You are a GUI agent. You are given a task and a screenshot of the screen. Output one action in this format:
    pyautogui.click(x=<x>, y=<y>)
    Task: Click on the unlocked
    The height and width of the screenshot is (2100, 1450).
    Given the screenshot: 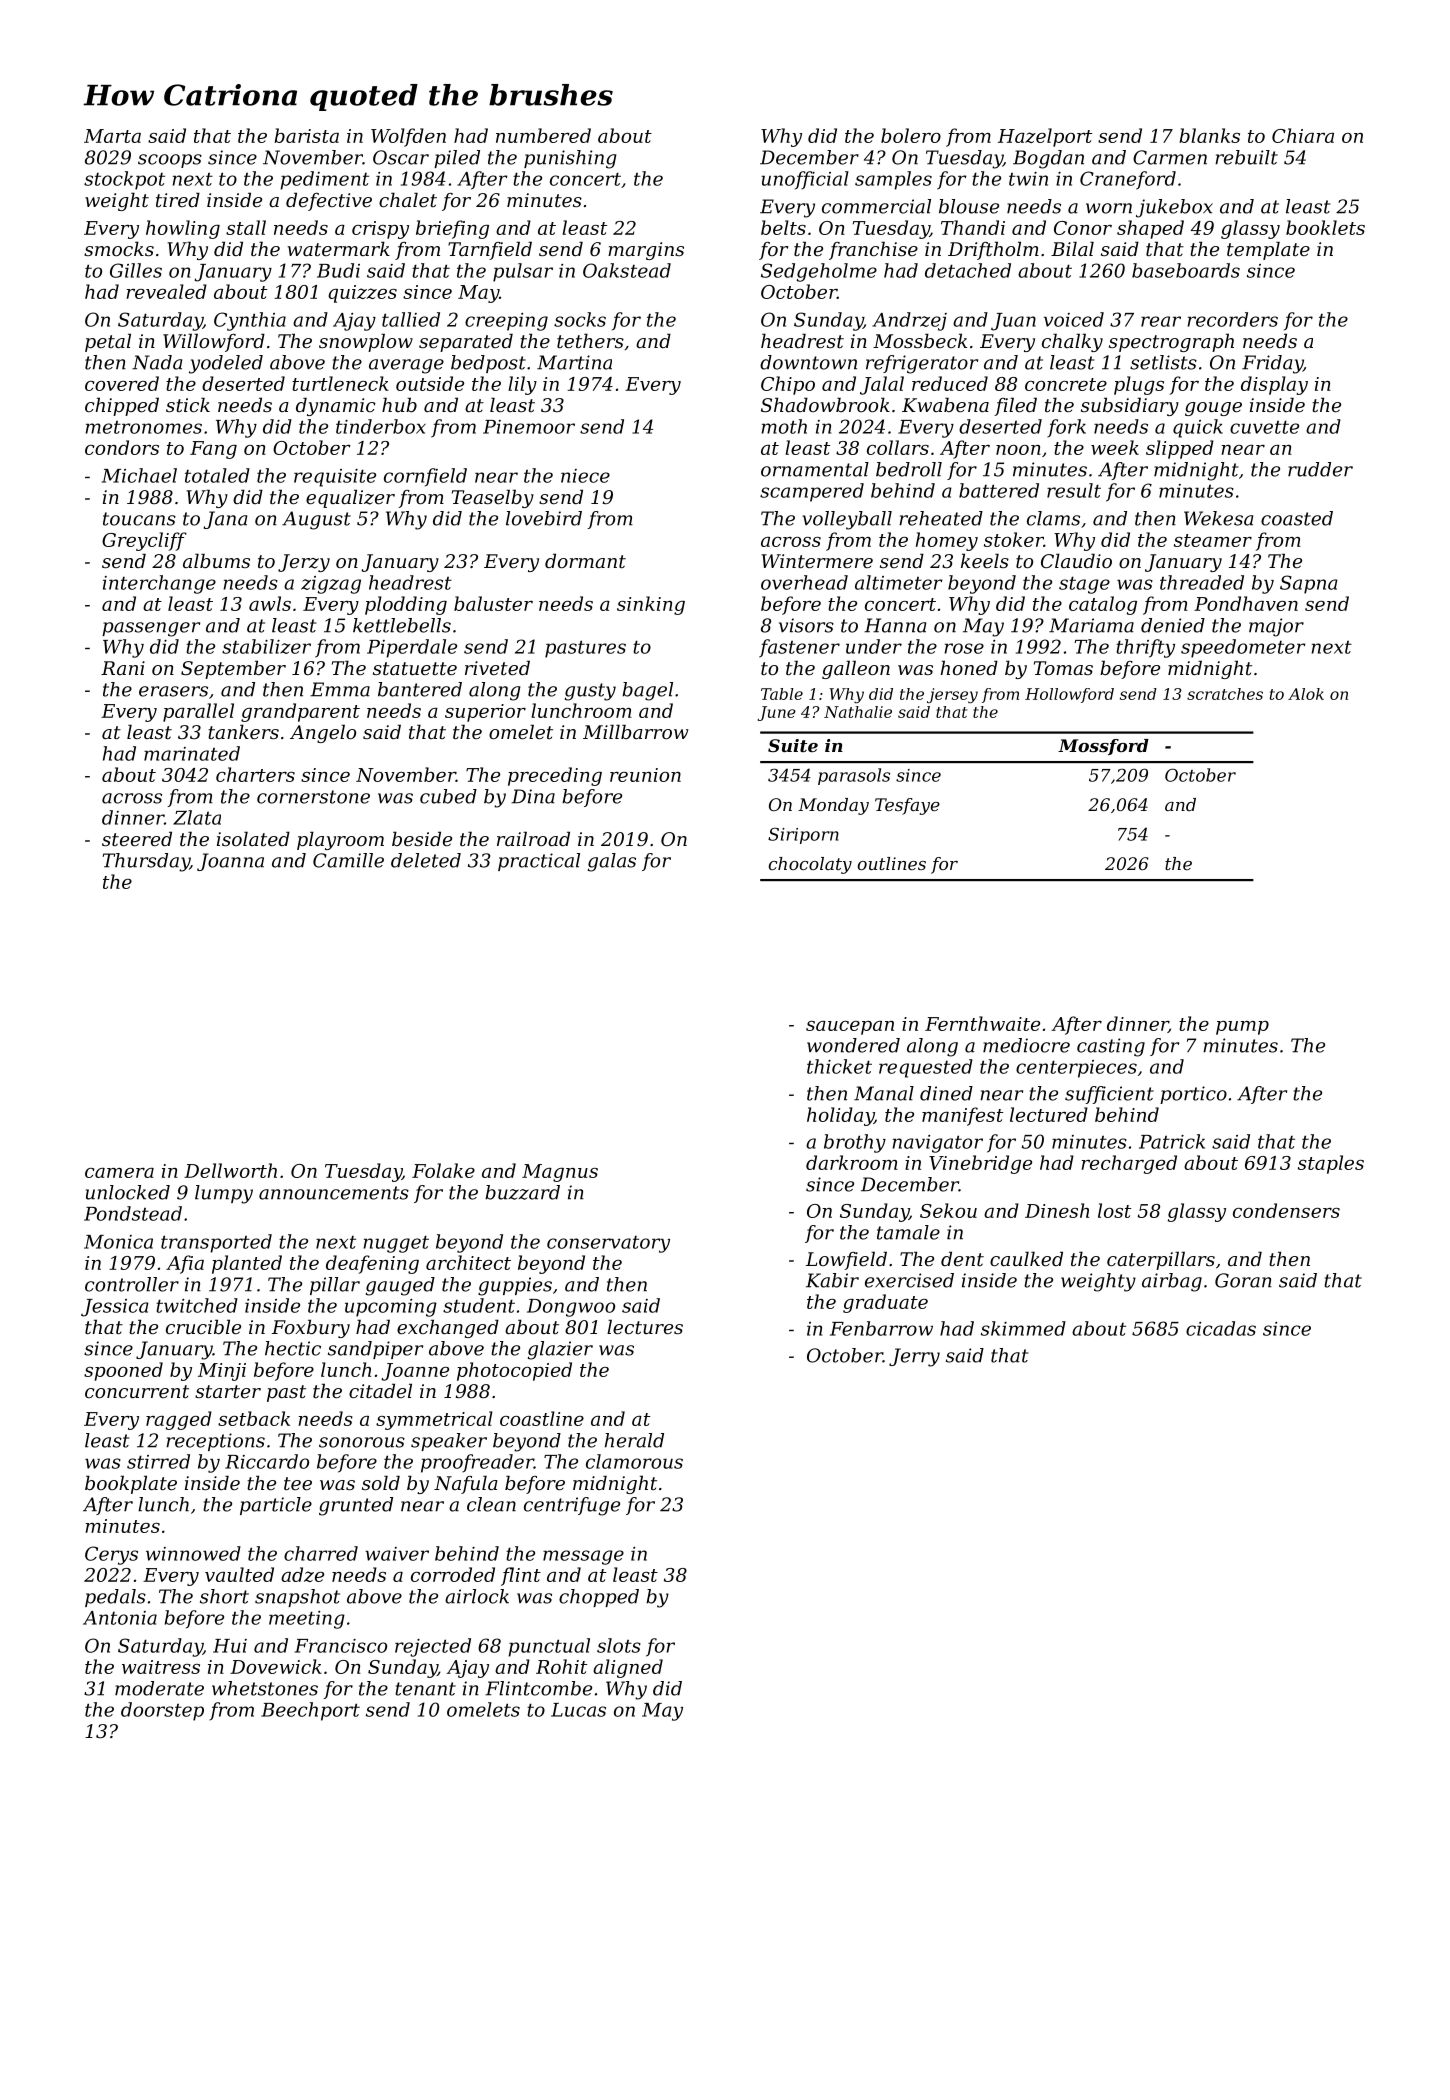 What is the action you would take?
    pyautogui.click(x=128, y=1192)
